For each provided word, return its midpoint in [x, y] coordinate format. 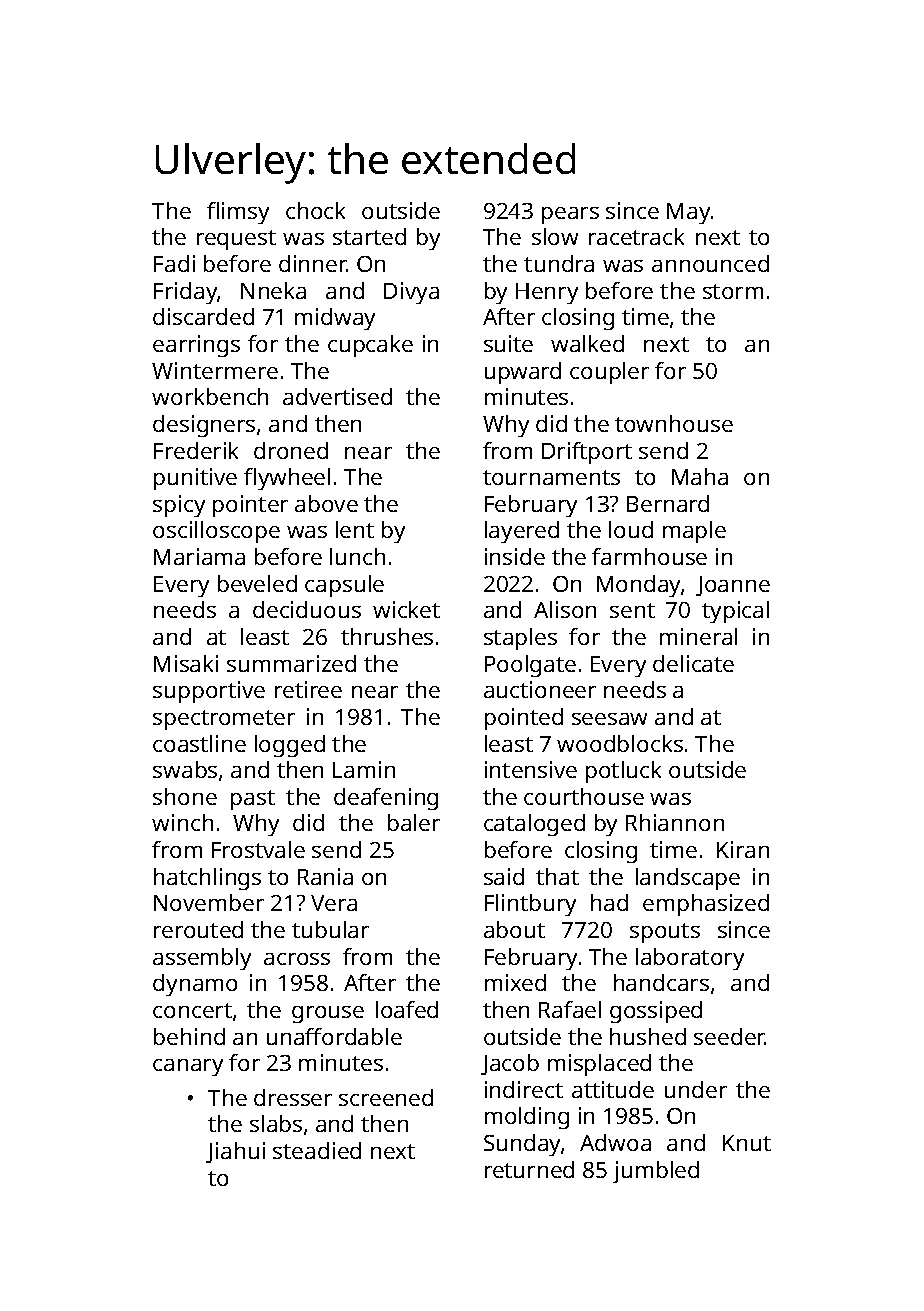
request [236, 240]
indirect [524, 1089]
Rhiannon [675, 822]
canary [188, 1067]
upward [523, 373]
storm [733, 291]
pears [570, 215]
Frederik [196, 450]
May [688, 213]
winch [182, 822]
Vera [334, 903]
